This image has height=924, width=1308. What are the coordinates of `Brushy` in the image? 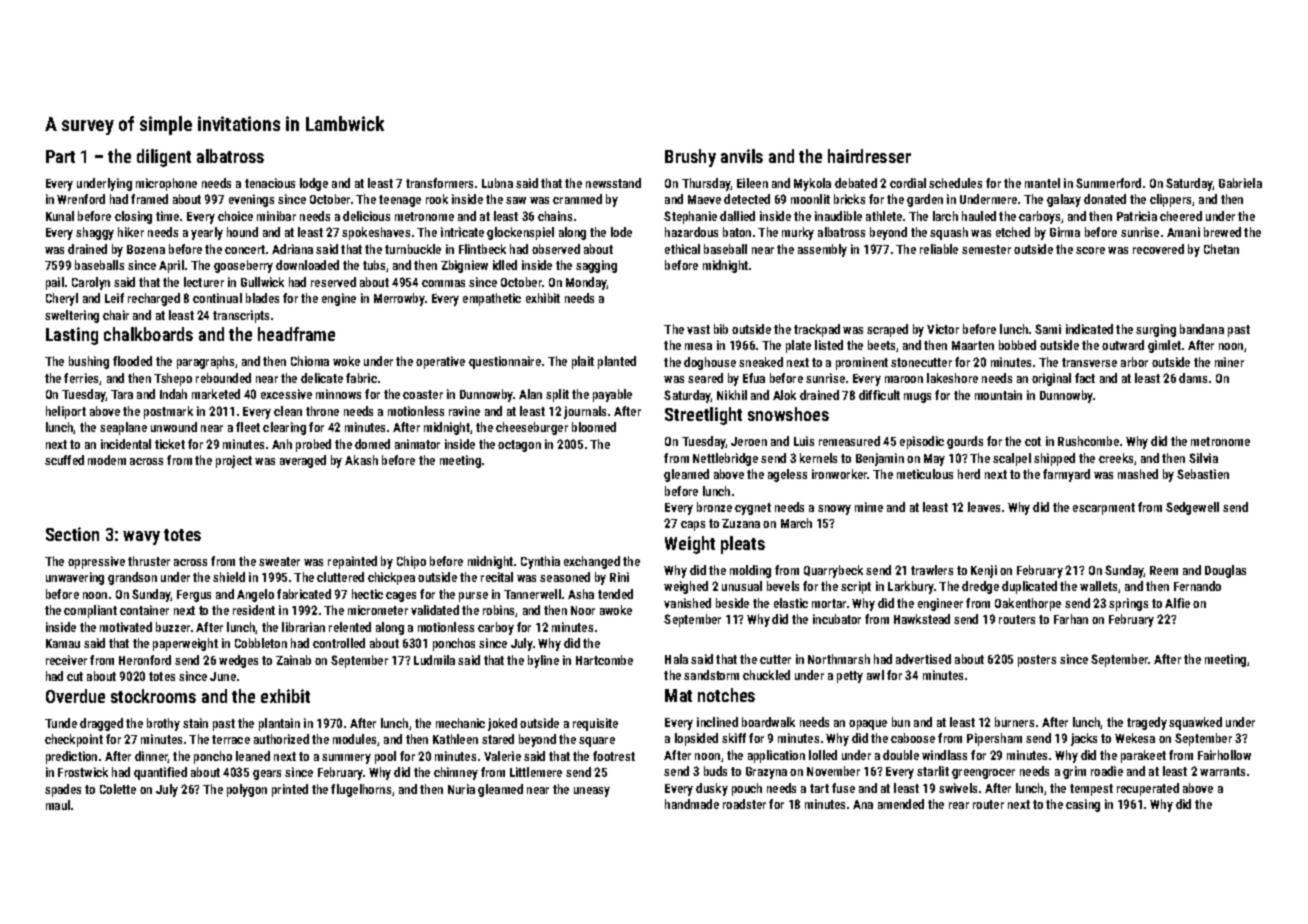 It's located at (690, 158).
